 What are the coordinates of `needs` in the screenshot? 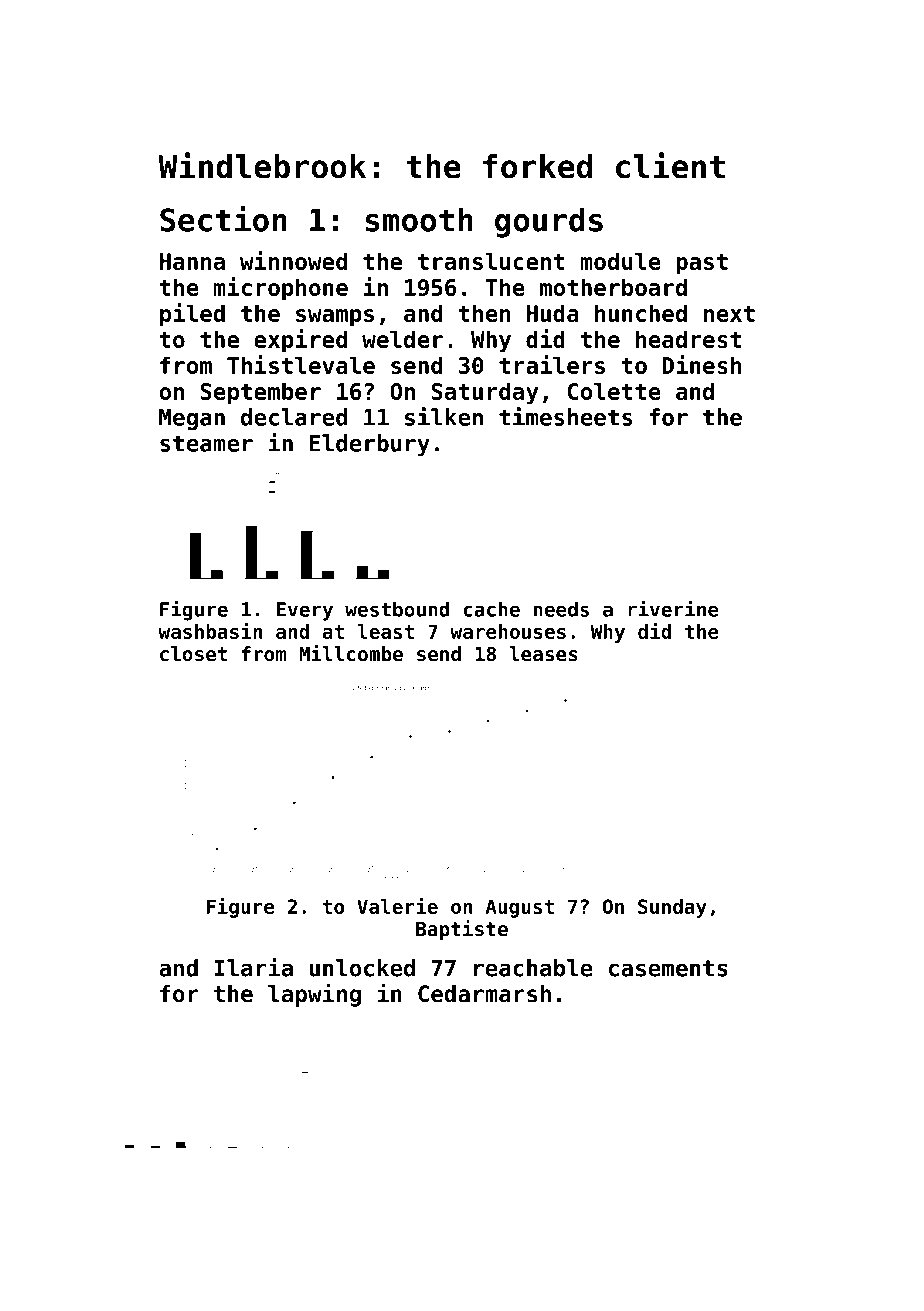 It's located at (561, 609).
